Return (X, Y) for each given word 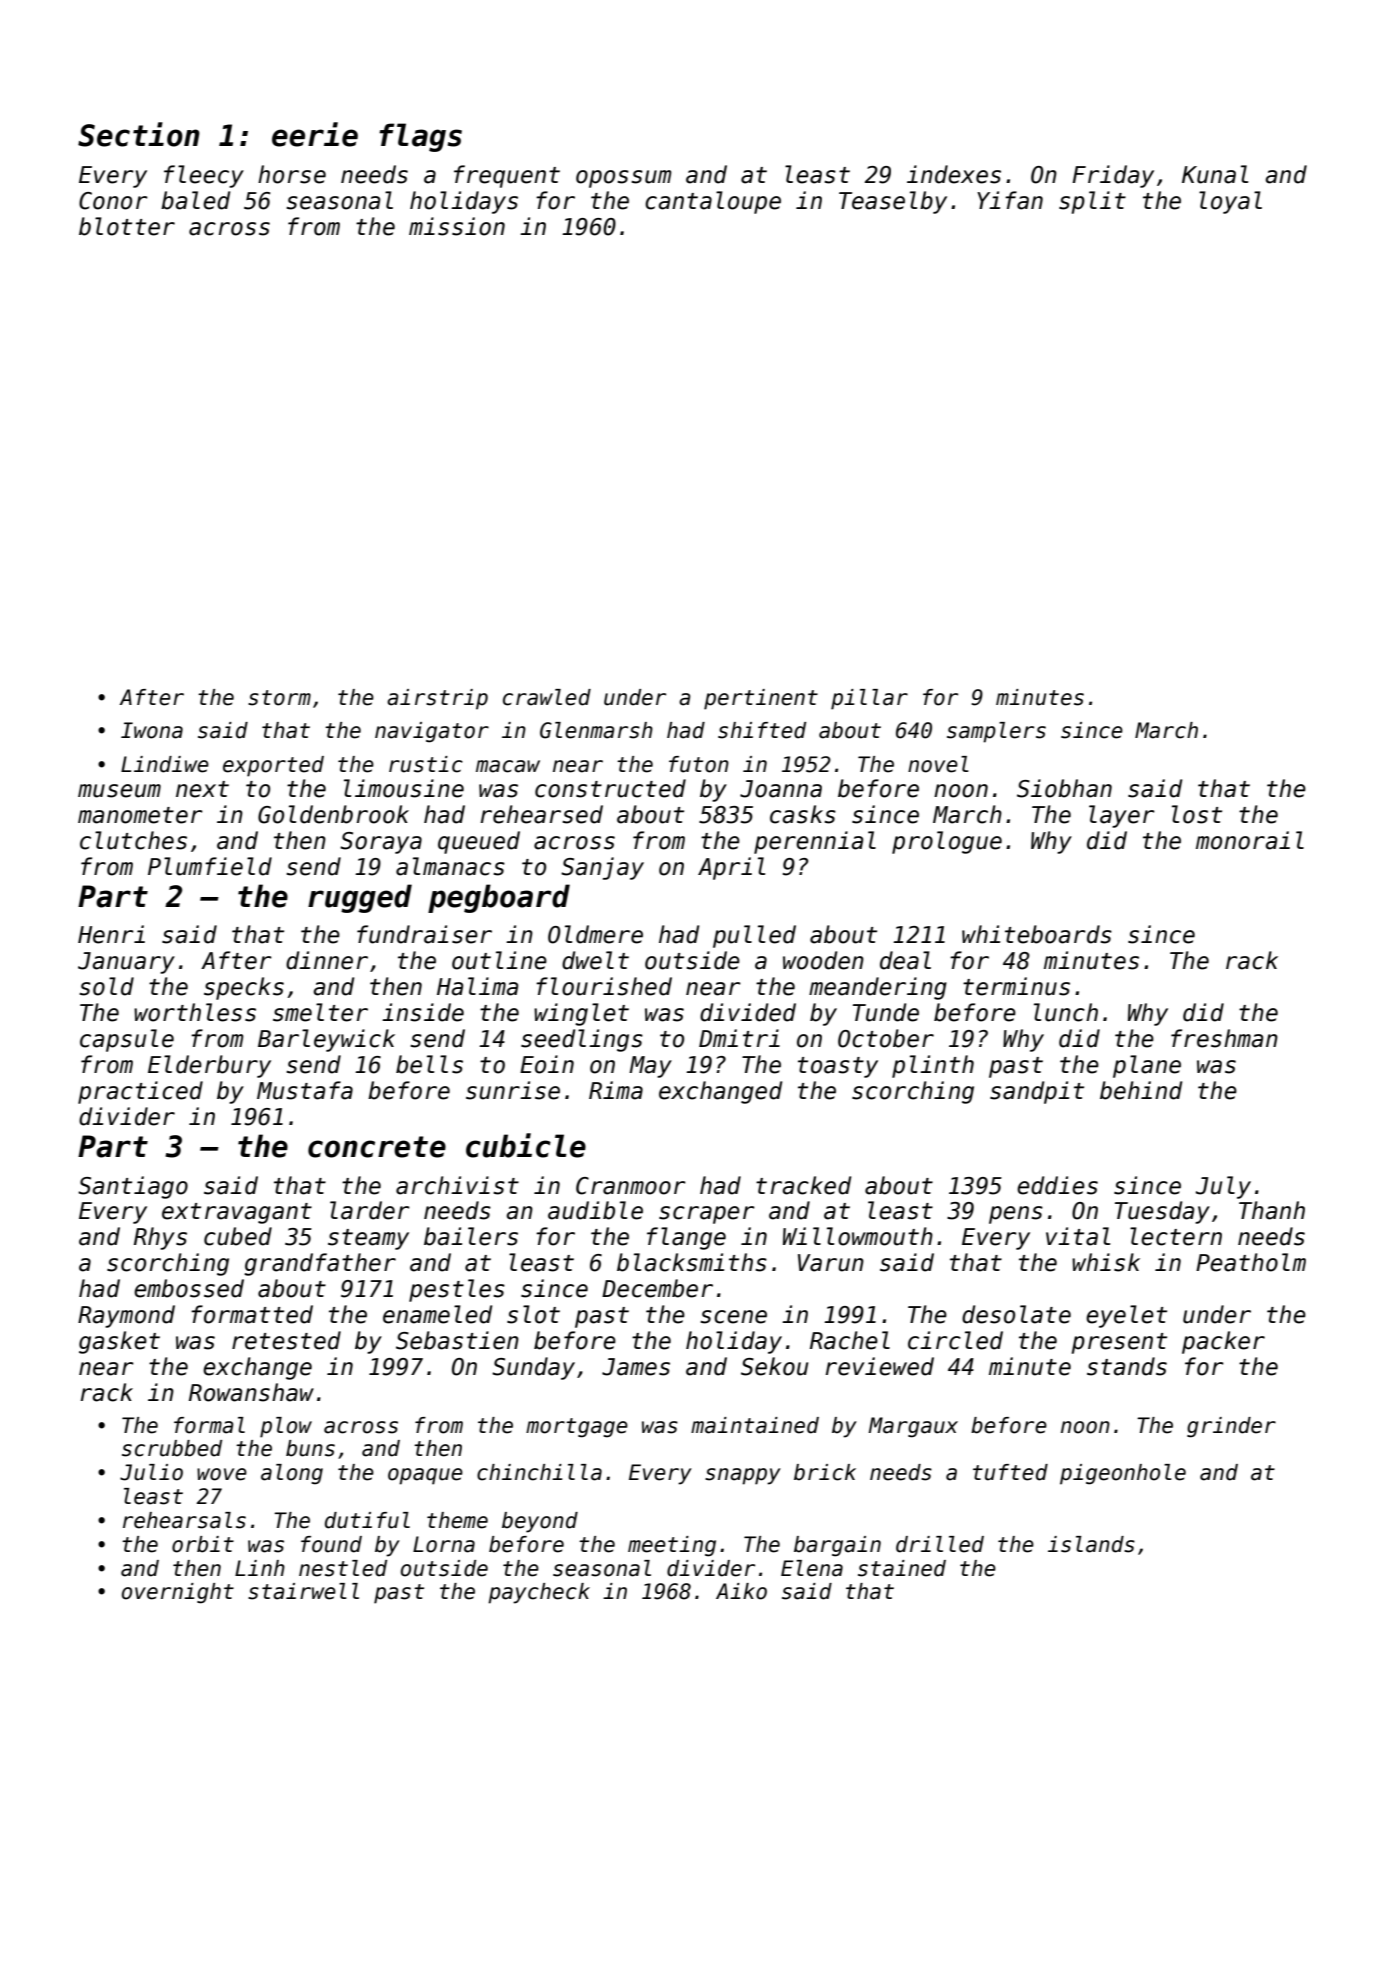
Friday (1113, 176)
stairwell (303, 1591)
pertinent (761, 699)
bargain (837, 1546)
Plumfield (210, 866)
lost (1197, 814)
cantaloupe (713, 202)
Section (139, 134)
